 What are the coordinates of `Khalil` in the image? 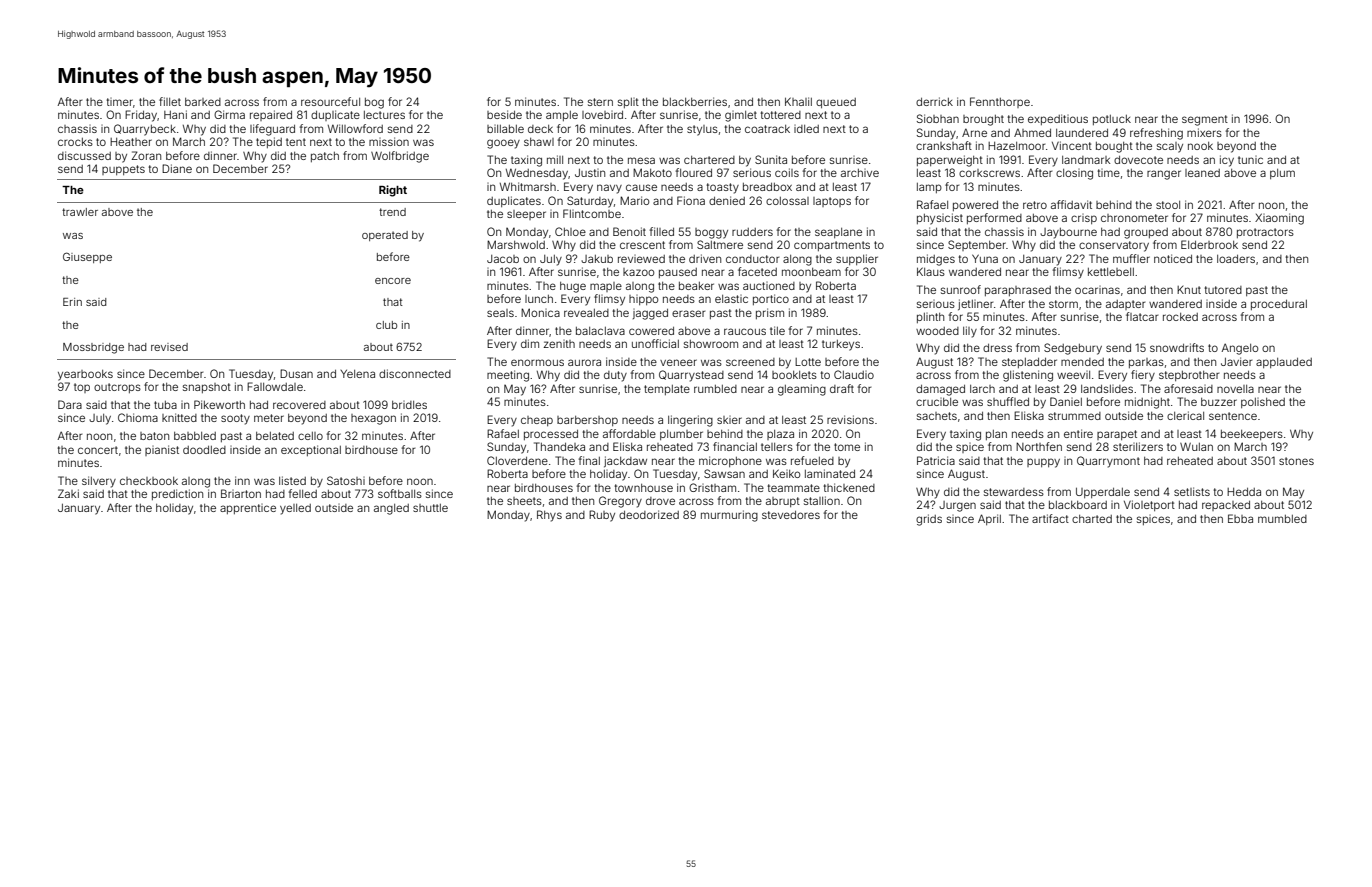 It's located at (798, 101).
